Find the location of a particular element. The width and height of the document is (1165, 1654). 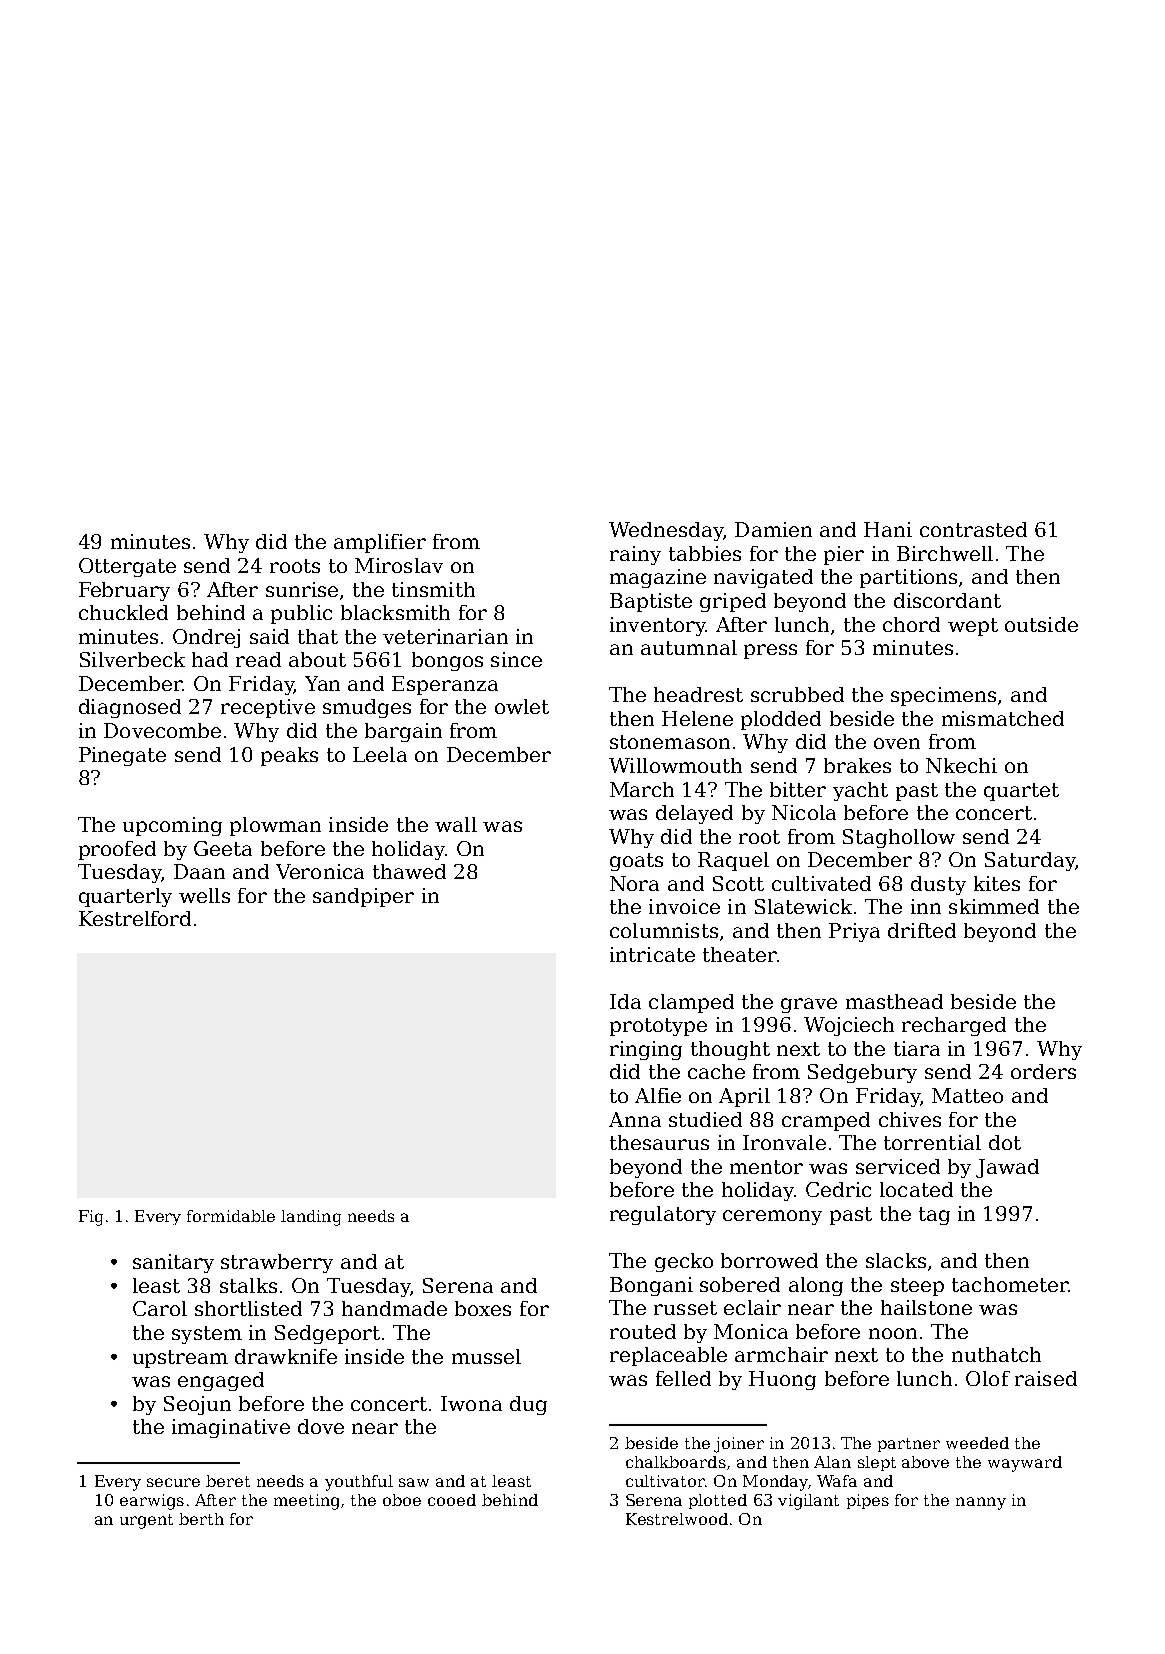

columnists is located at coordinates (664, 930).
